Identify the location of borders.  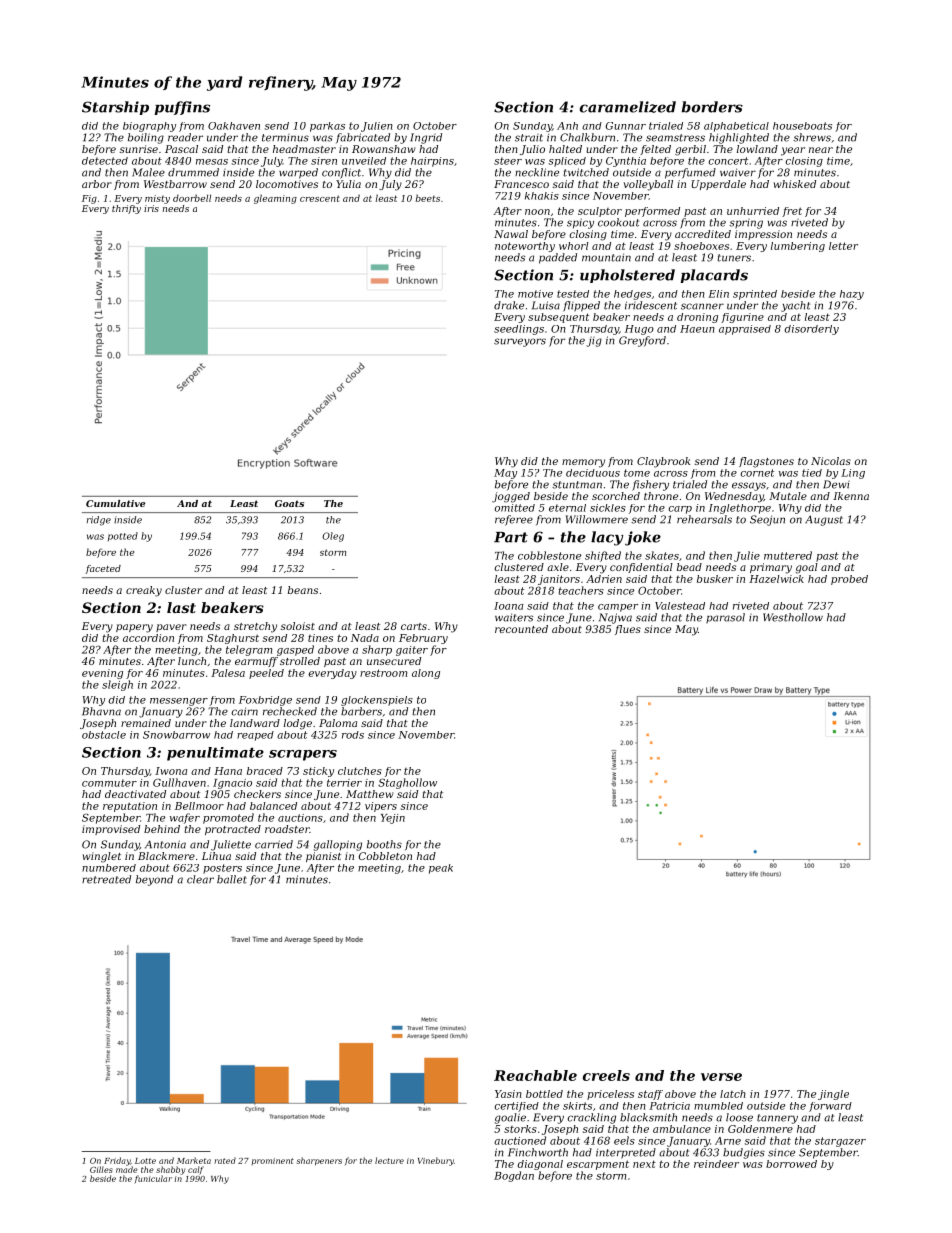
(712, 107).
